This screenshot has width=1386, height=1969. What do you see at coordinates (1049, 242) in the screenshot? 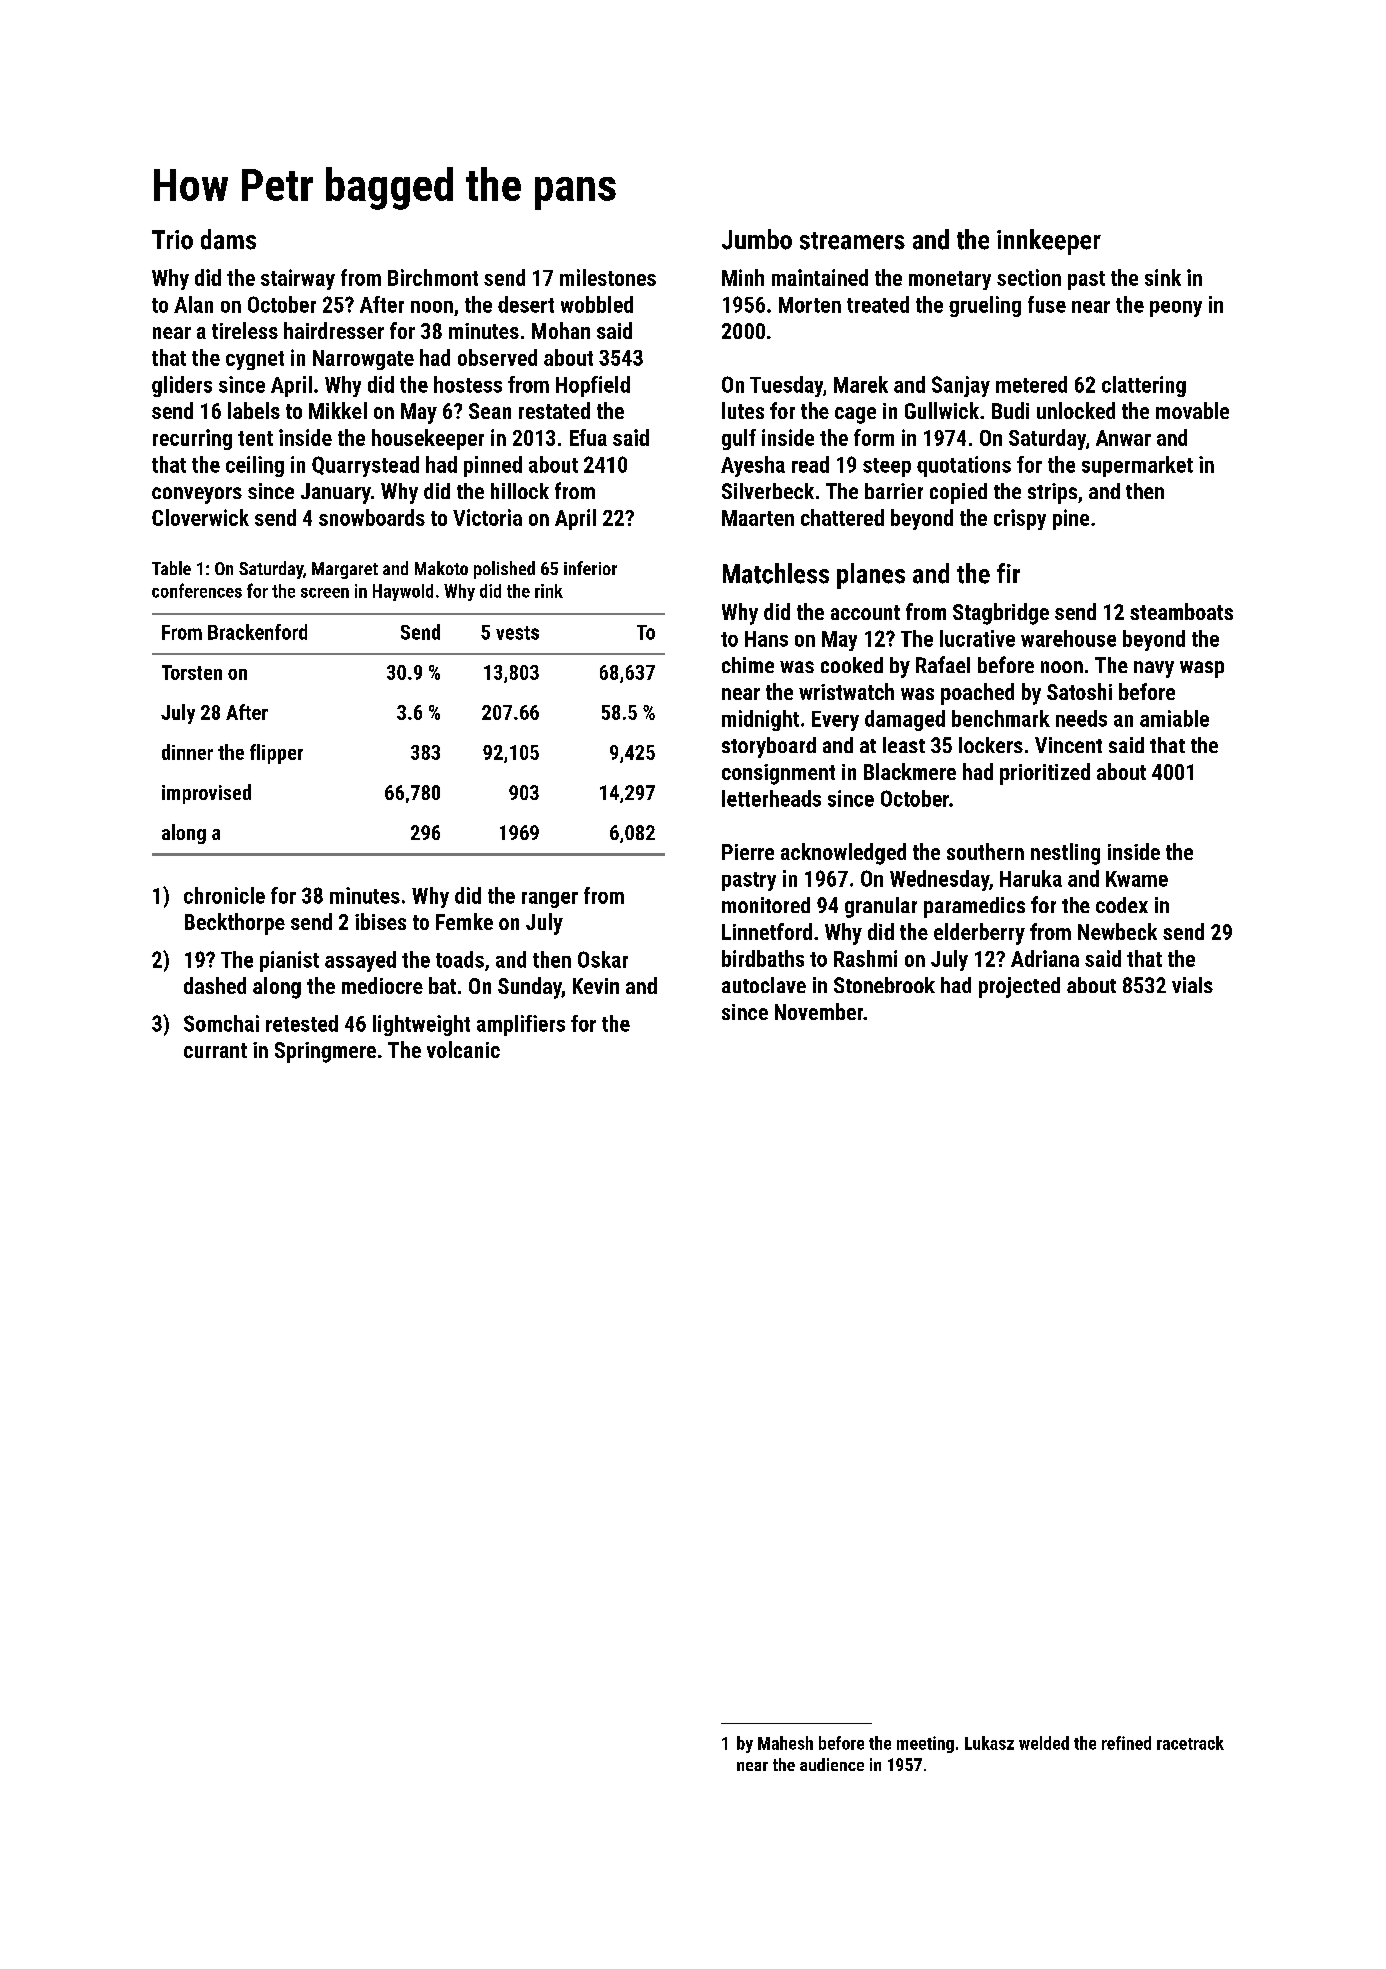
I see `innkeeper` at bounding box center [1049, 242].
